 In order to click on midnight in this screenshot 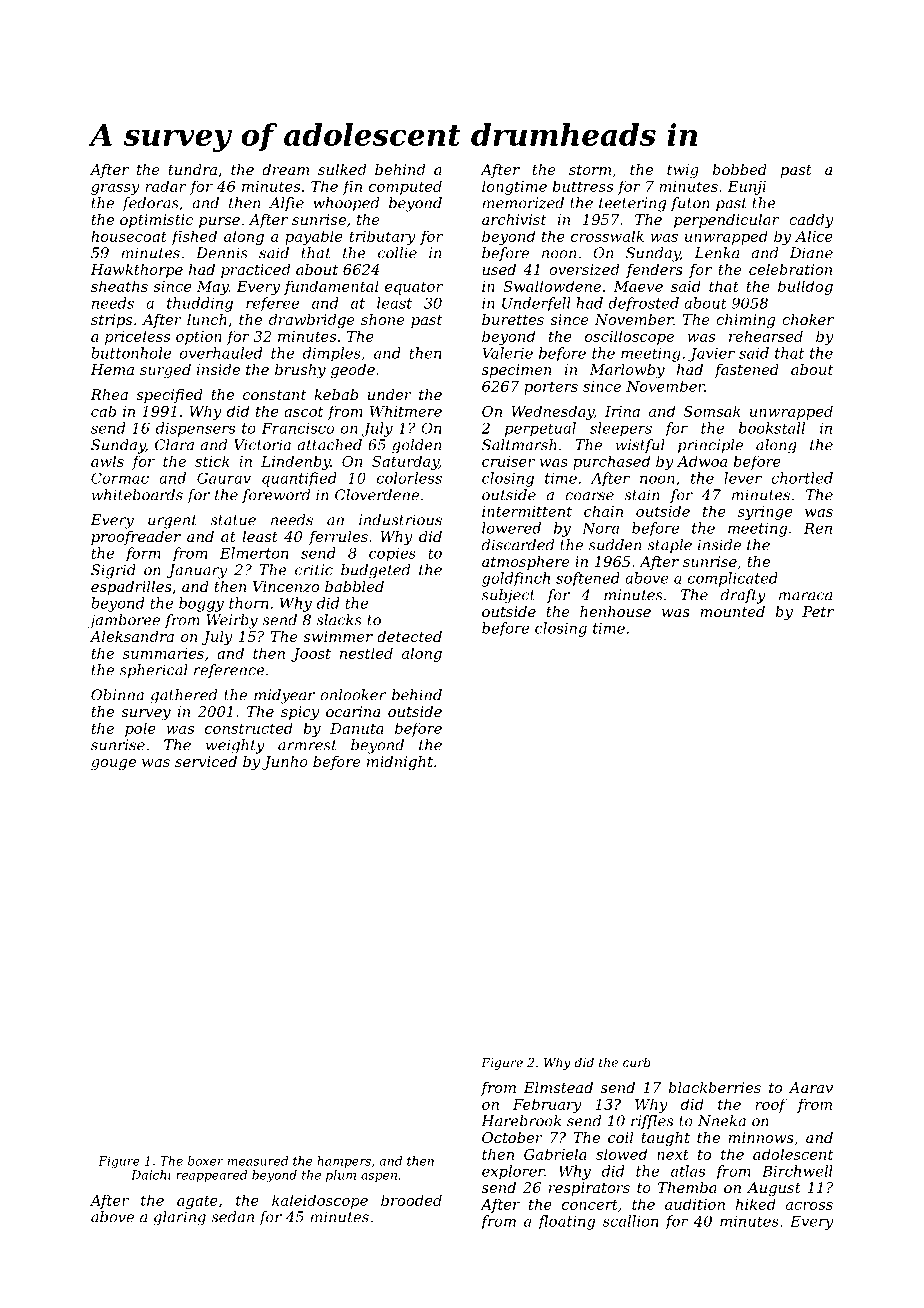, I will do `click(400, 763)`.
